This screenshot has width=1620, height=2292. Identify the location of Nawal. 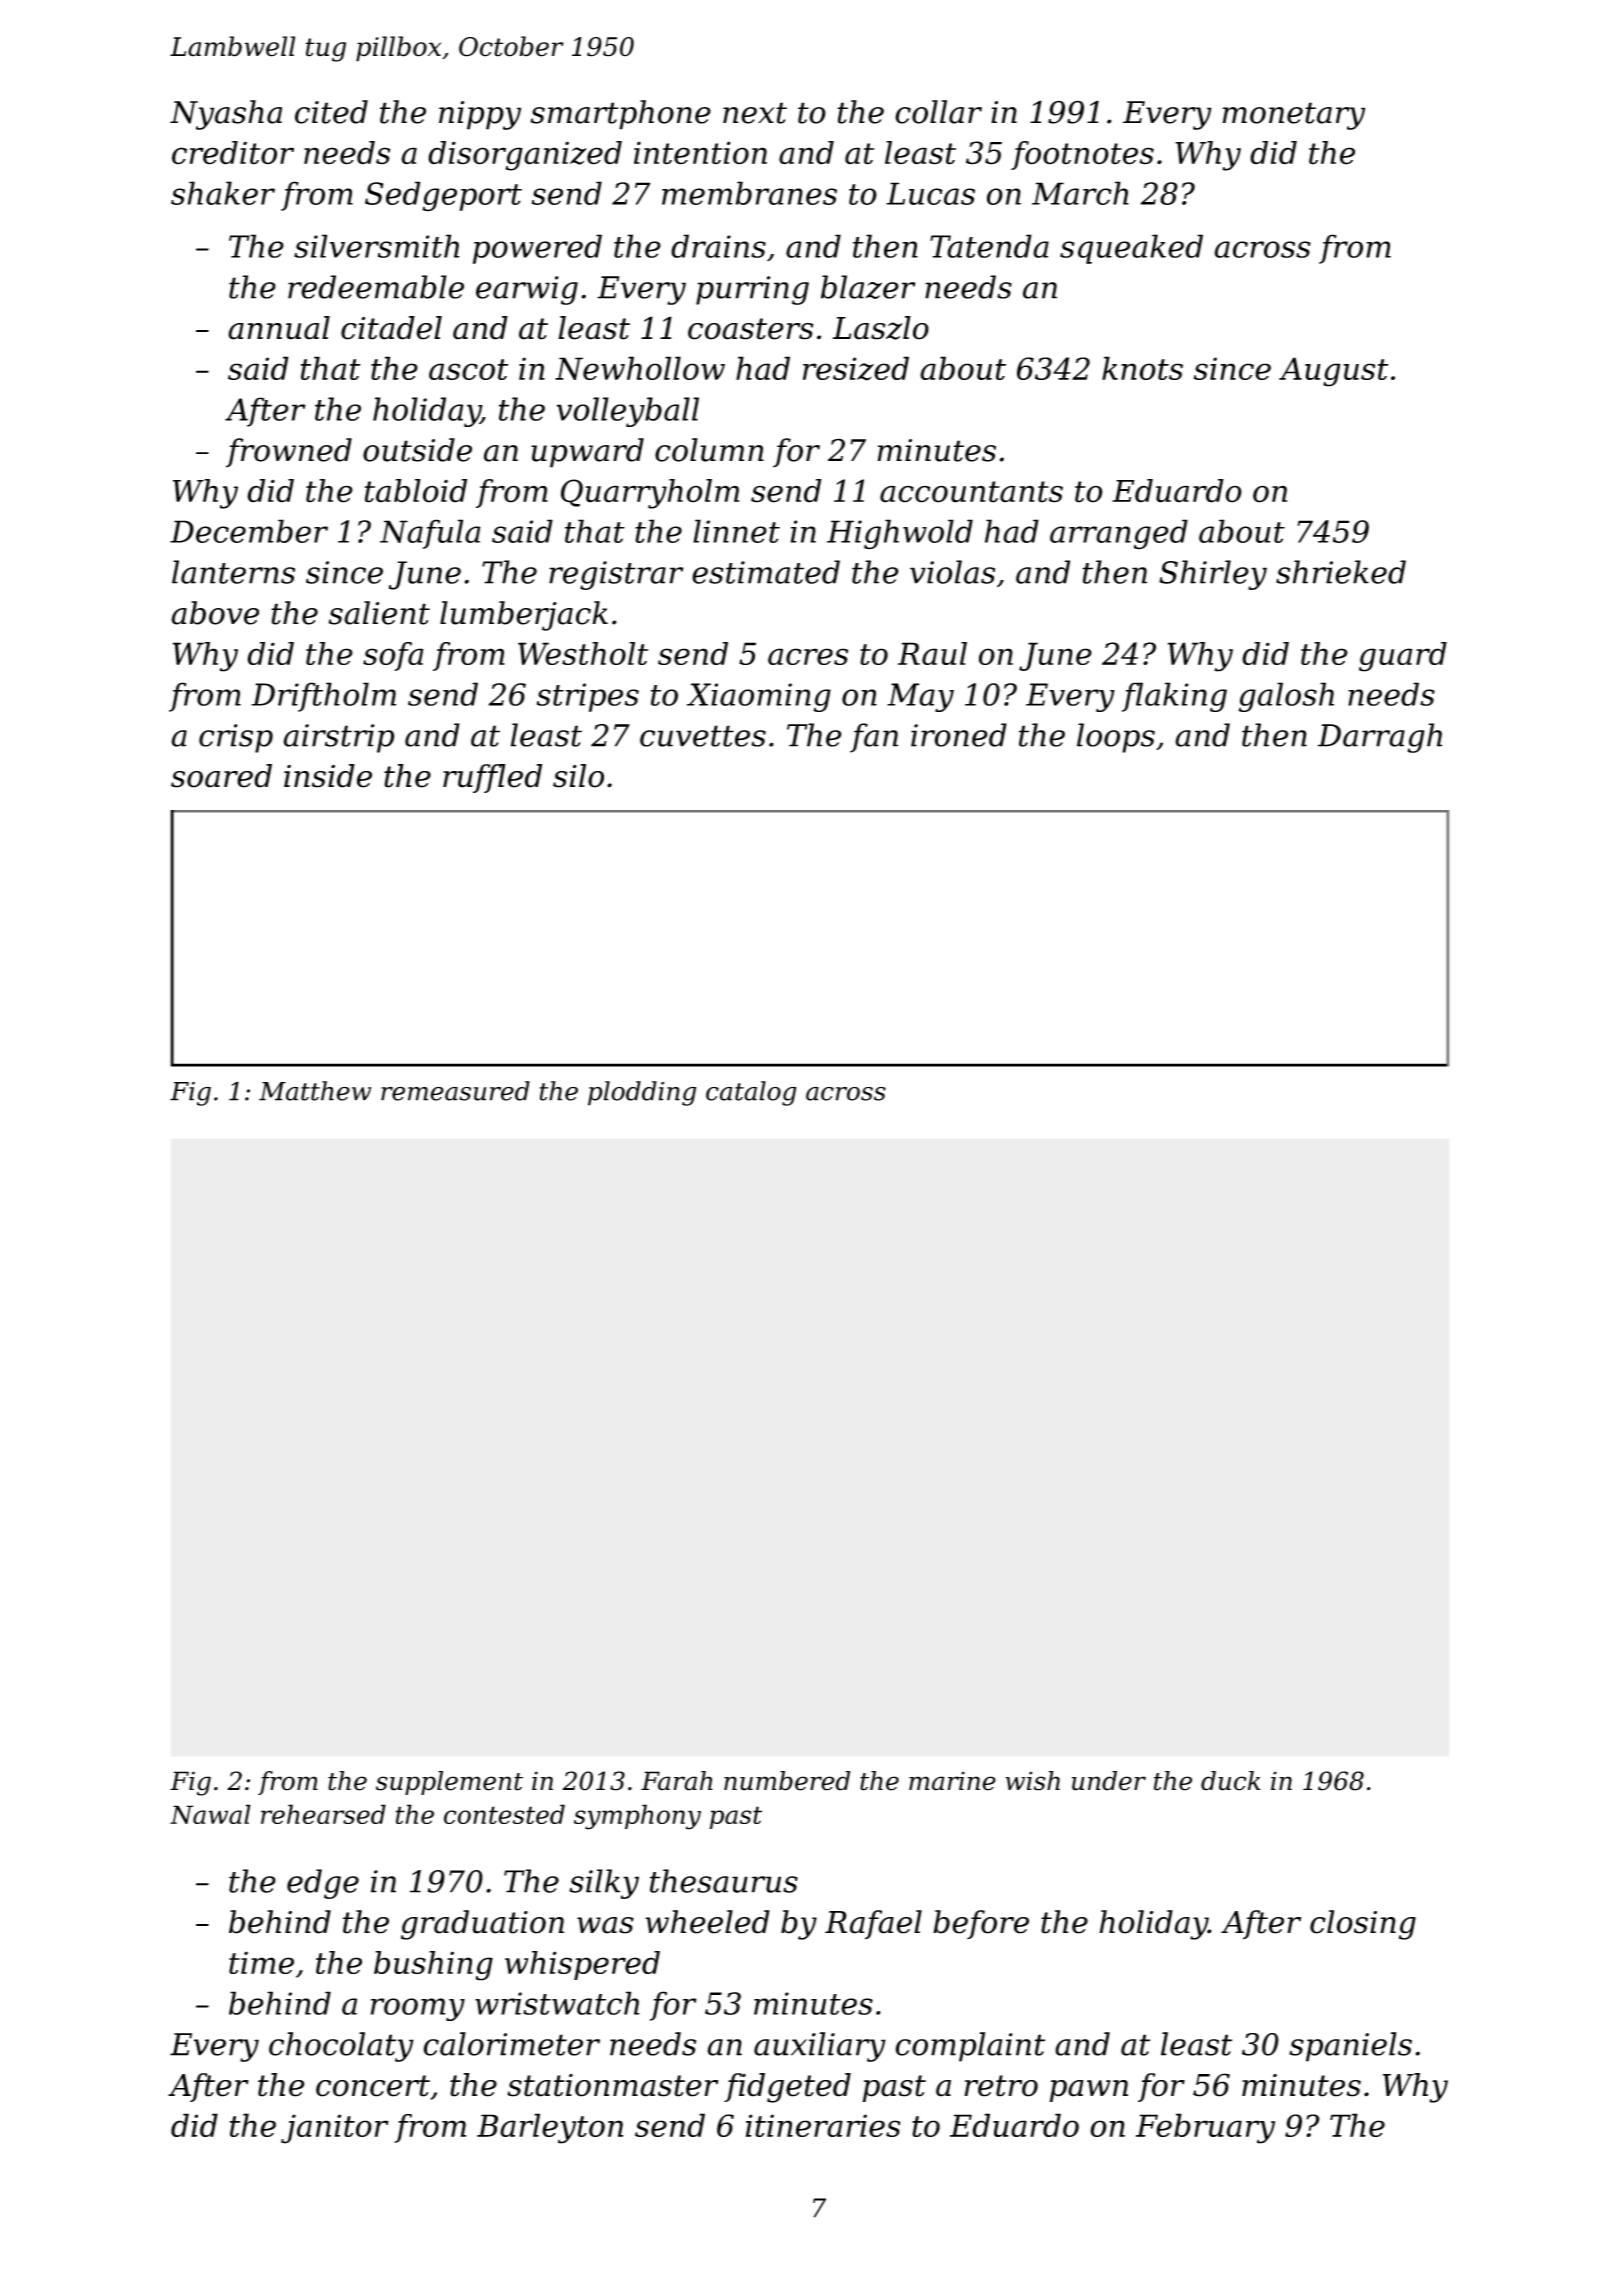
(210, 1814).
